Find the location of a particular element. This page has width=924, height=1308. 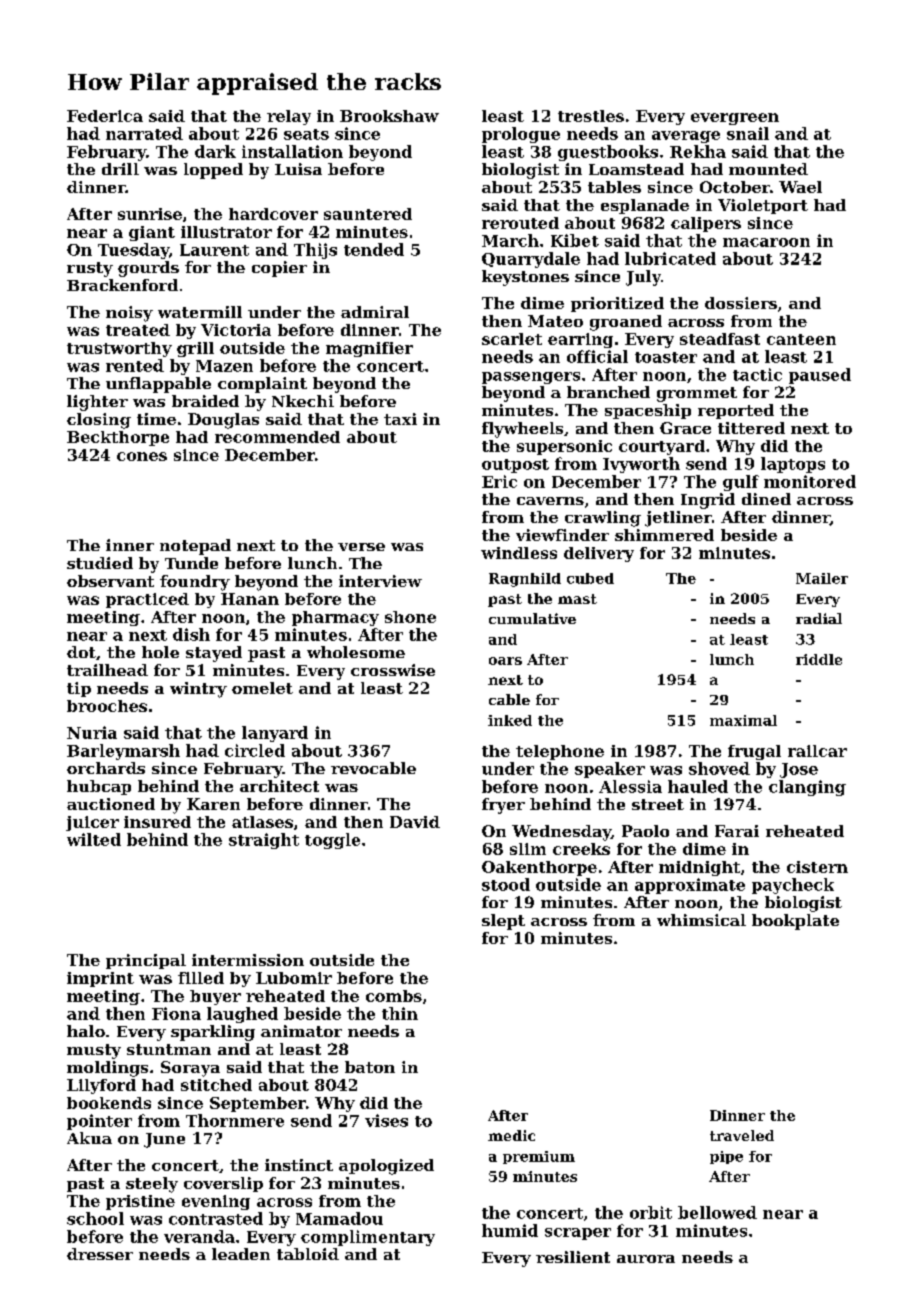

maximal is located at coordinates (743, 720).
